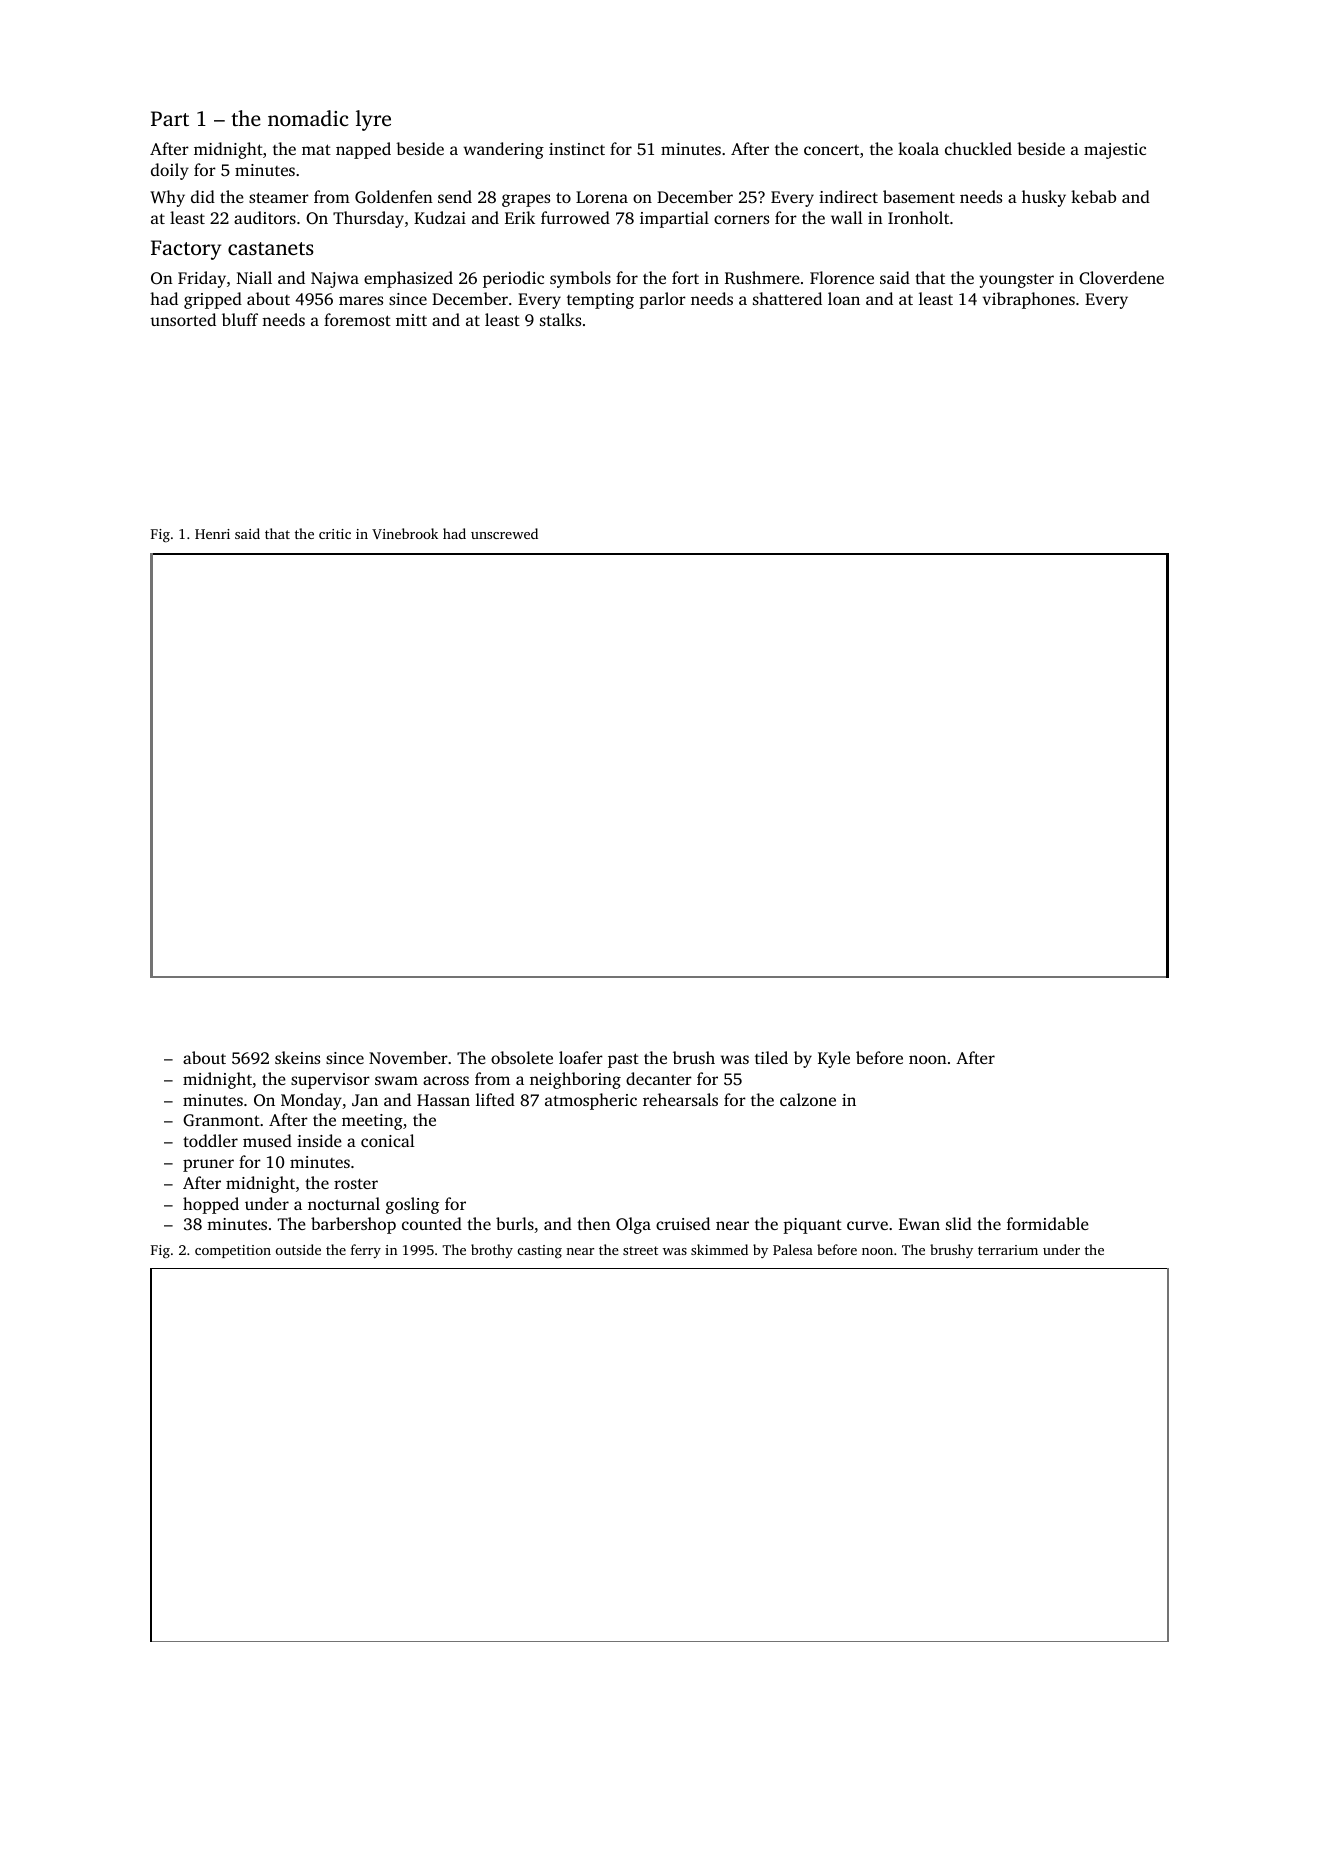 This screenshot has width=1319, height=1866. What do you see at coordinates (1029, 300) in the screenshot?
I see `vibraphones` at bounding box center [1029, 300].
